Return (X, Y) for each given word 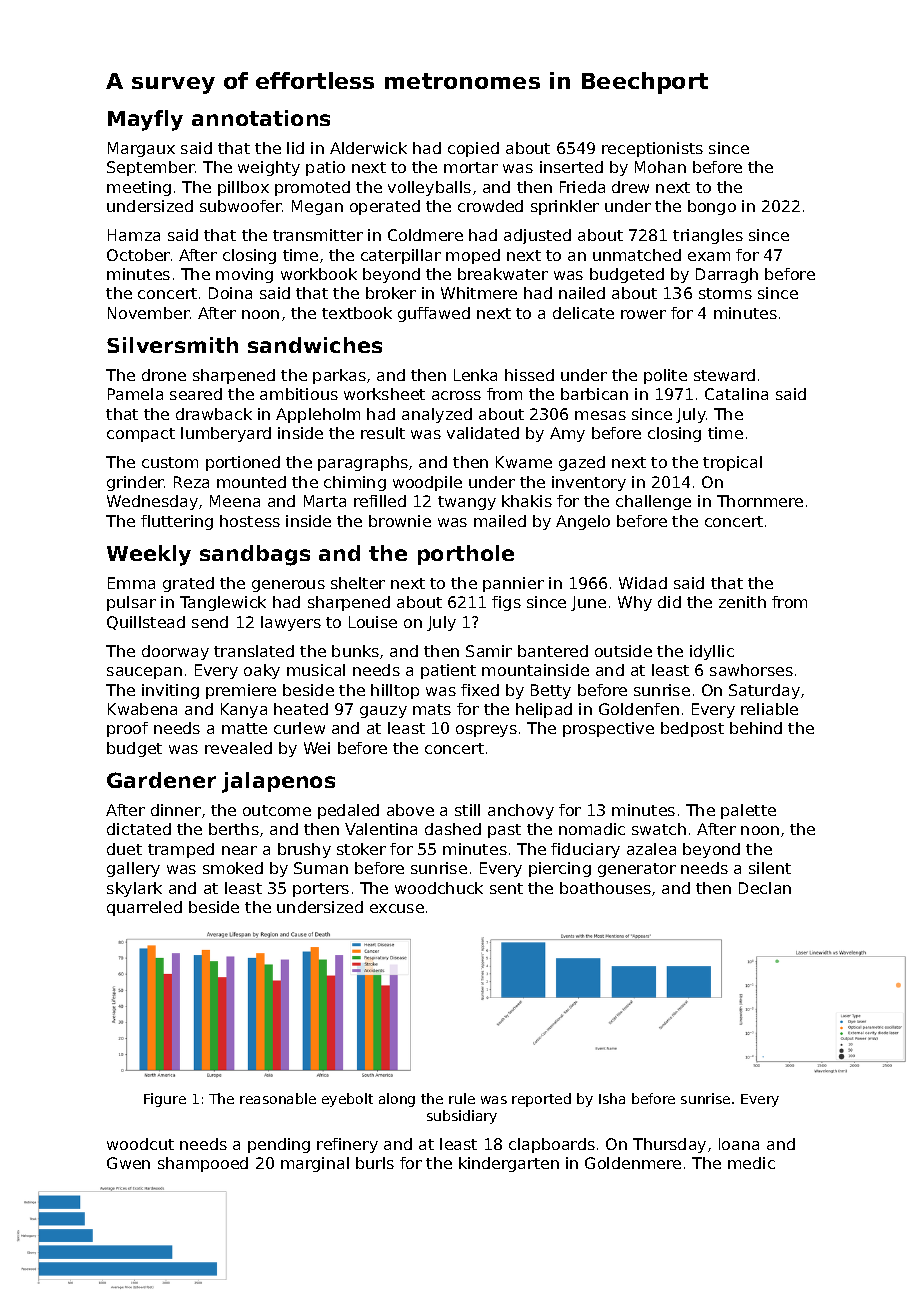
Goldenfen (639, 709)
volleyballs (429, 188)
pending (279, 1145)
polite (665, 376)
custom (170, 462)
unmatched (637, 255)
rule (462, 1098)
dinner (176, 810)
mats (432, 709)
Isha (612, 1098)
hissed (529, 375)
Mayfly (145, 120)
